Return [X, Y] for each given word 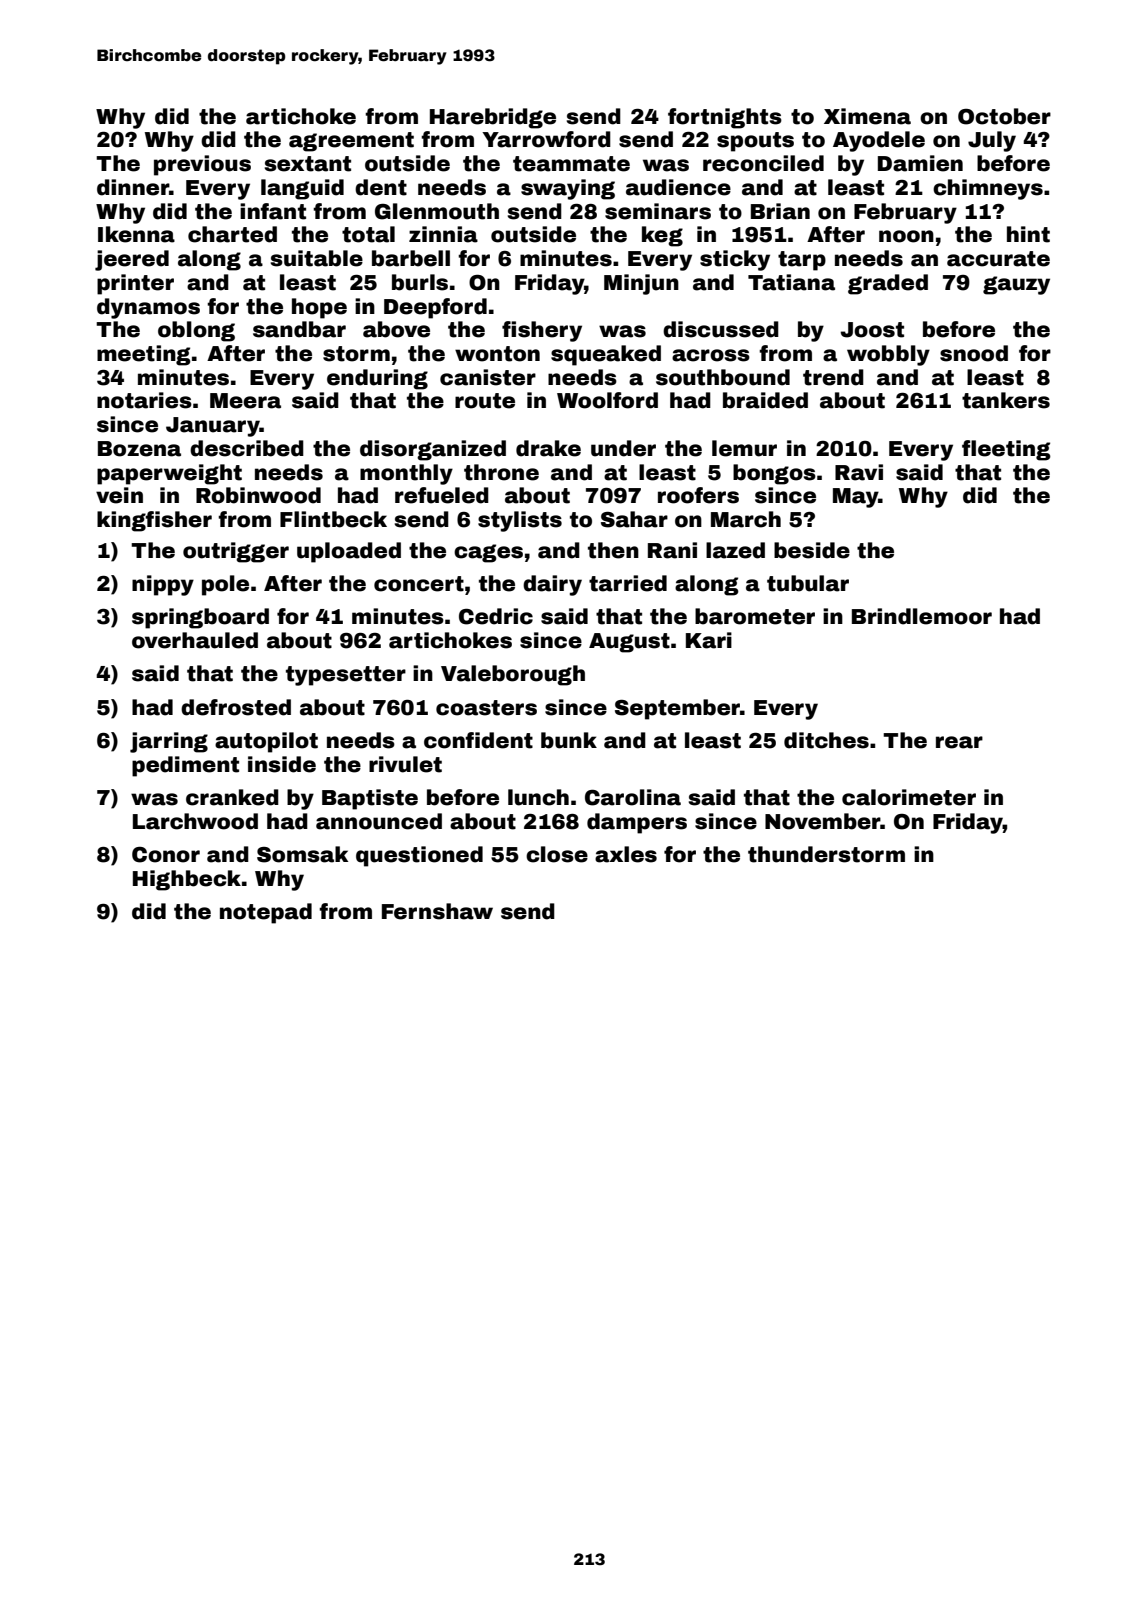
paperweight [169, 474]
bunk [569, 740]
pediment [185, 766]
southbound [723, 377]
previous [202, 165]
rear [959, 742]
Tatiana [791, 282]
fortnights [725, 118]
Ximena [867, 116]
